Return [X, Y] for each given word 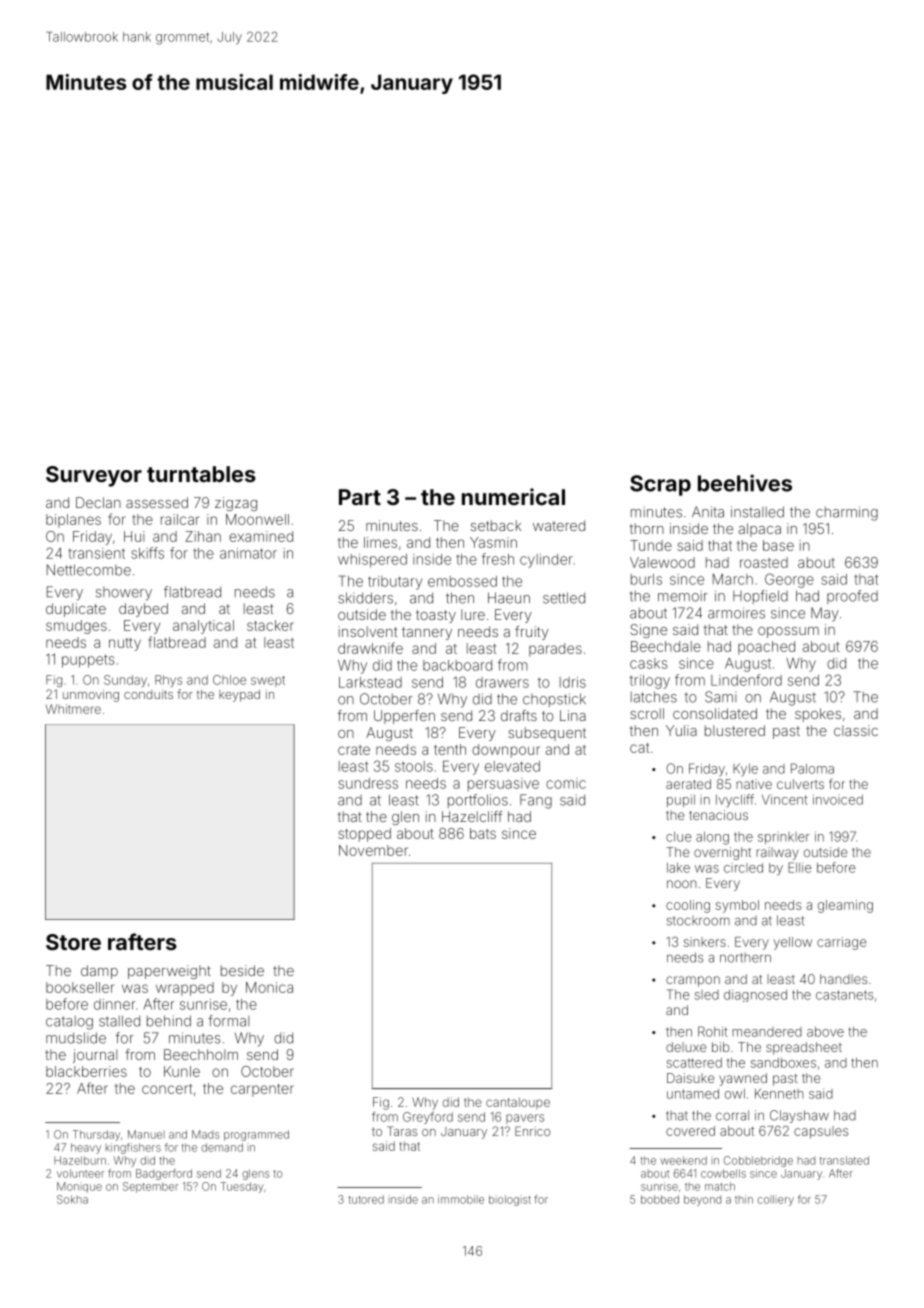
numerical [513, 496]
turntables [201, 474]
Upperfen [404, 717]
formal [228, 1021]
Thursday [96, 1135]
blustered [735, 730]
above [825, 1032]
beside [242, 970]
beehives [745, 483]
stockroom [698, 921]
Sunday [125, 681]
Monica [269, 987]
